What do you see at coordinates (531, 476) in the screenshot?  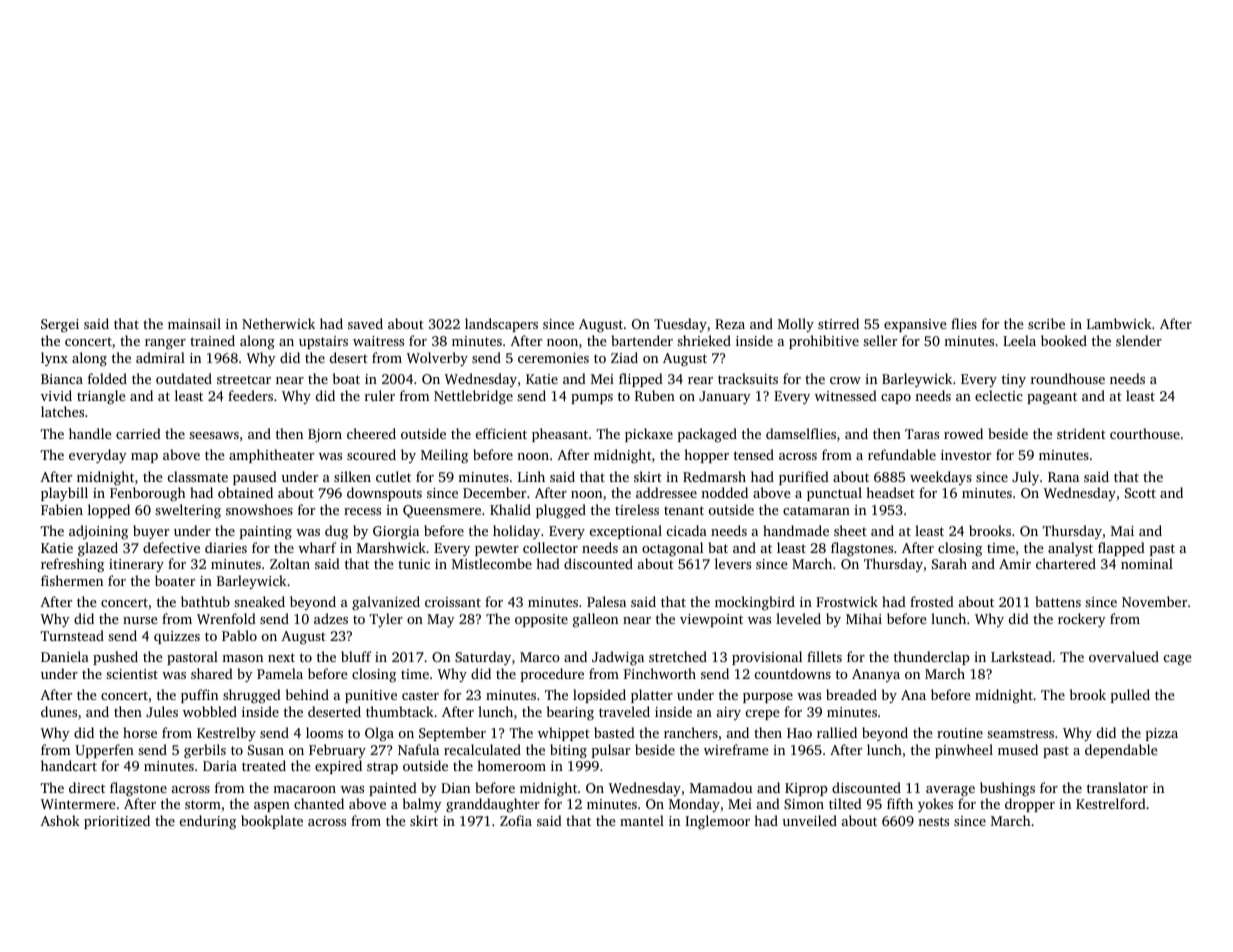 I see `Linh` at bounding box center [531, 476].
